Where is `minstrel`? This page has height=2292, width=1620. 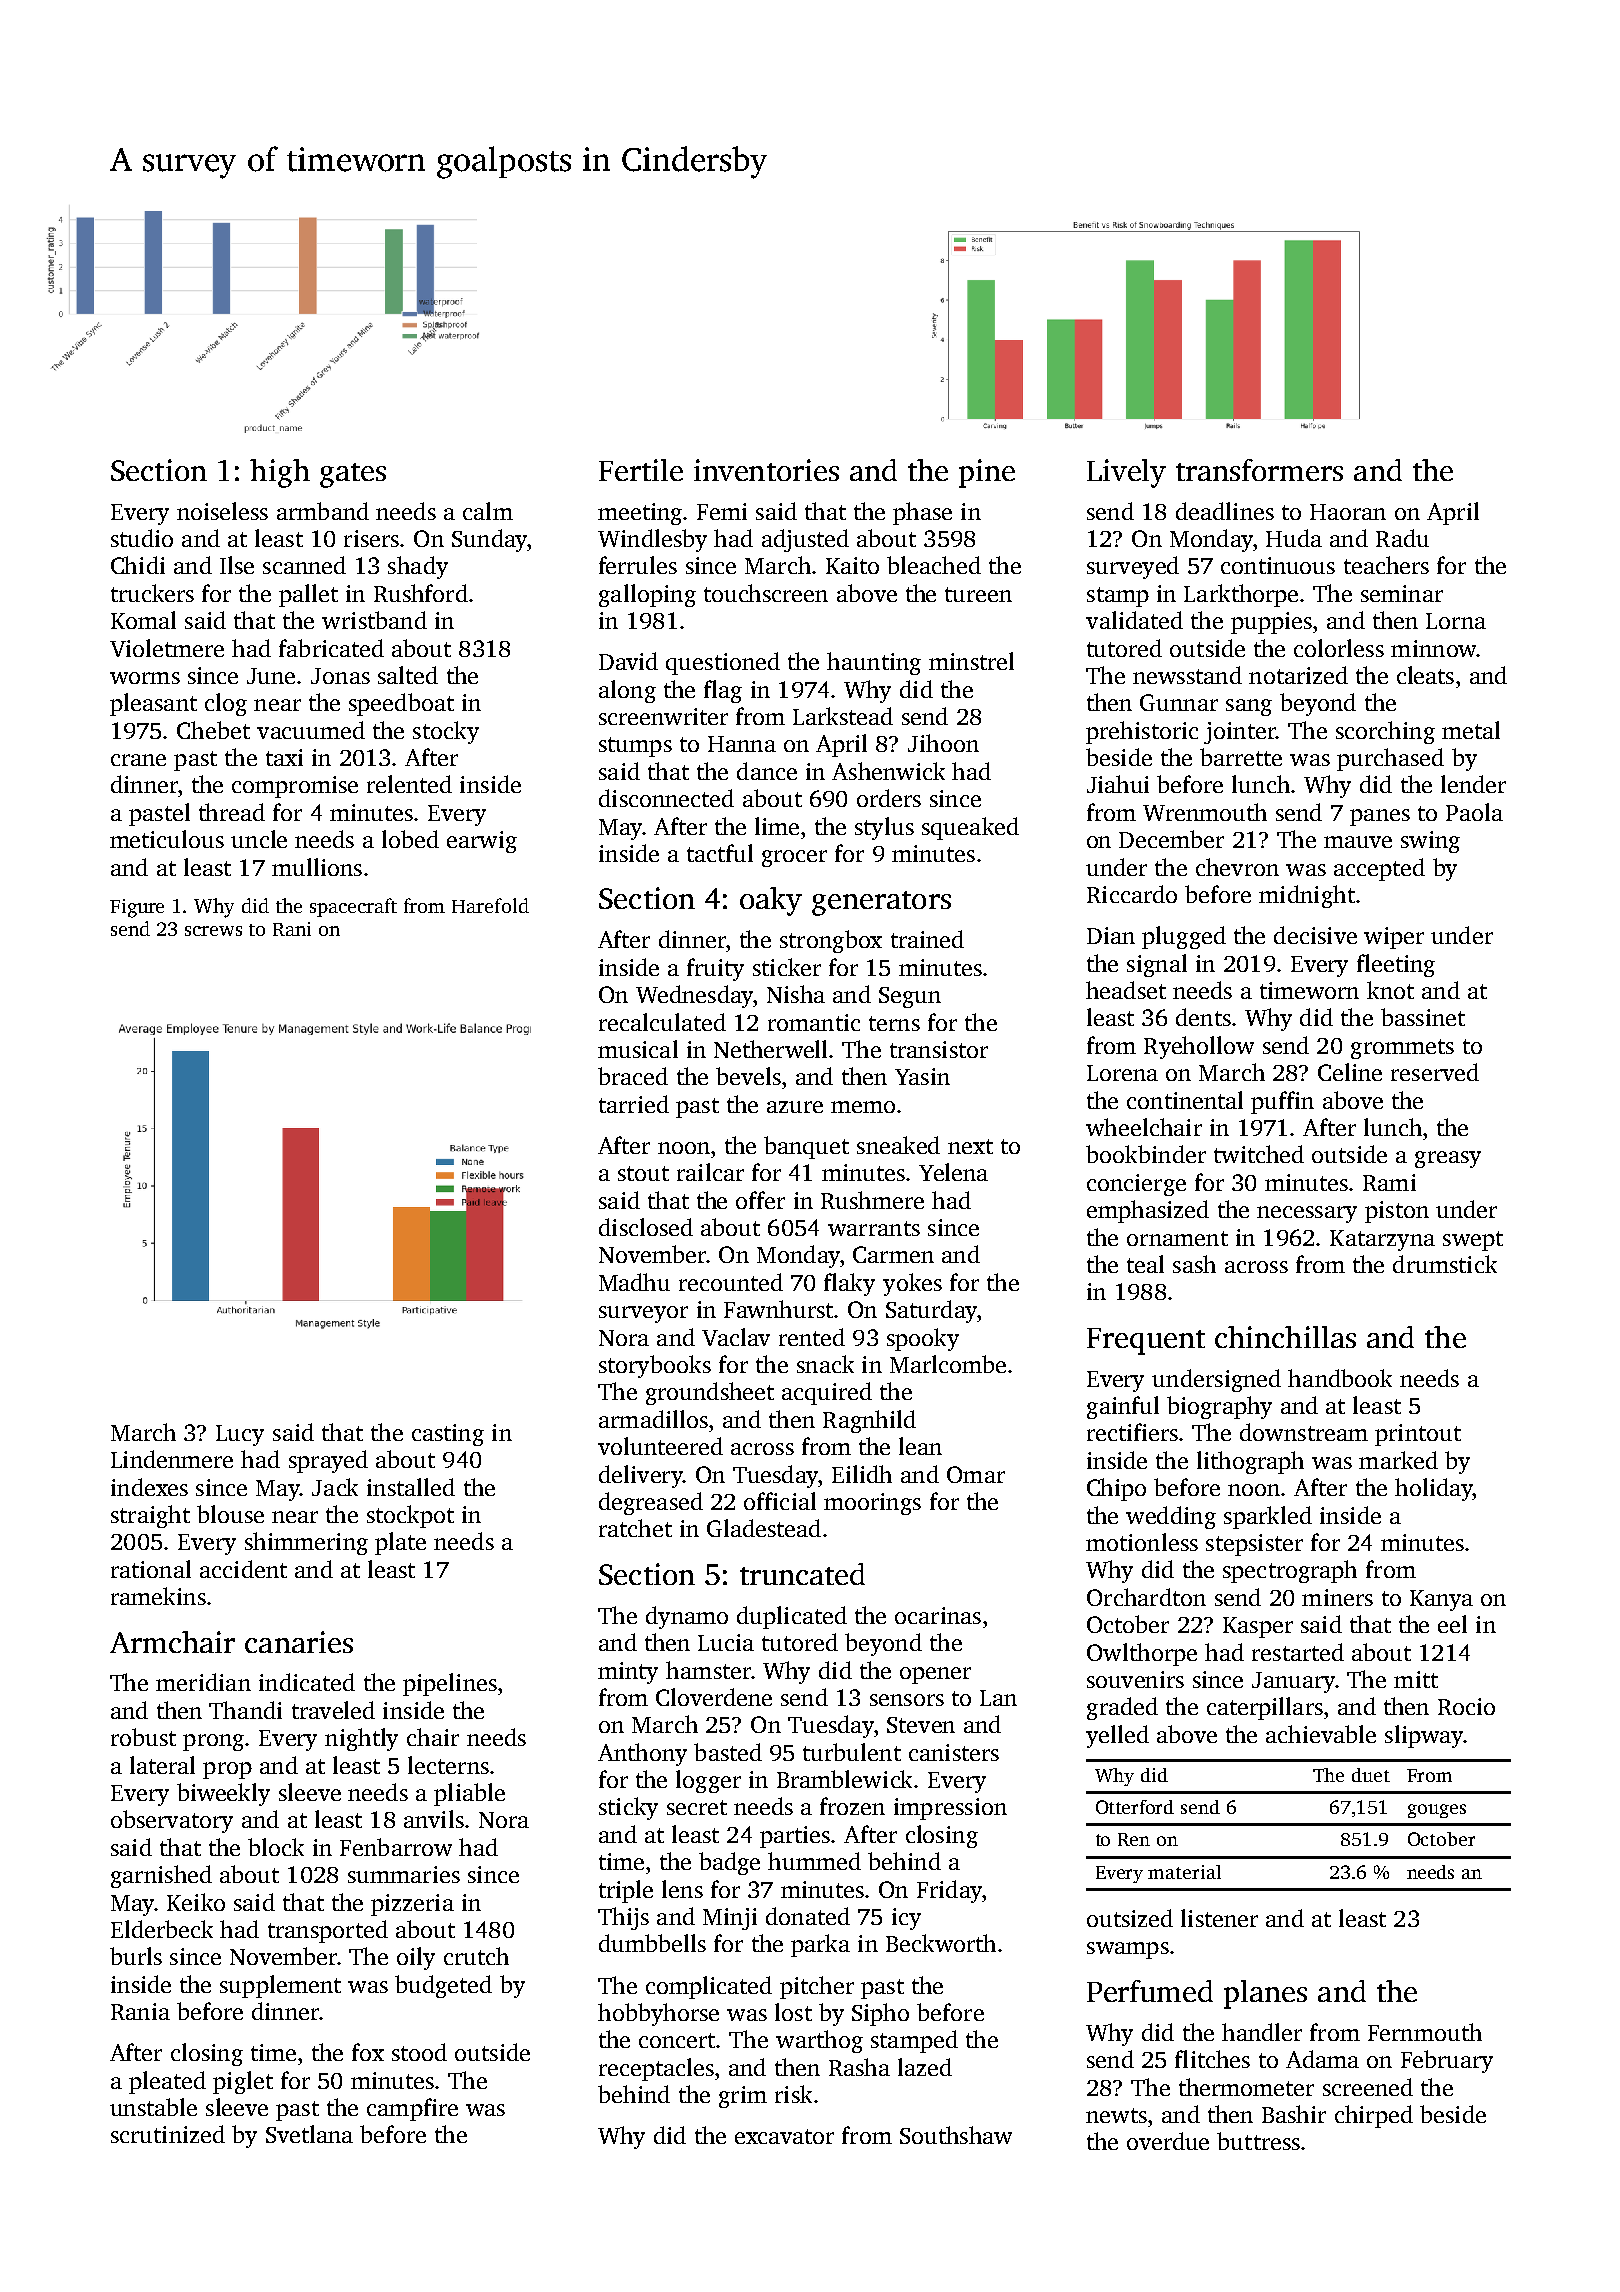 minstrel is located at coordinates (971, 661).
